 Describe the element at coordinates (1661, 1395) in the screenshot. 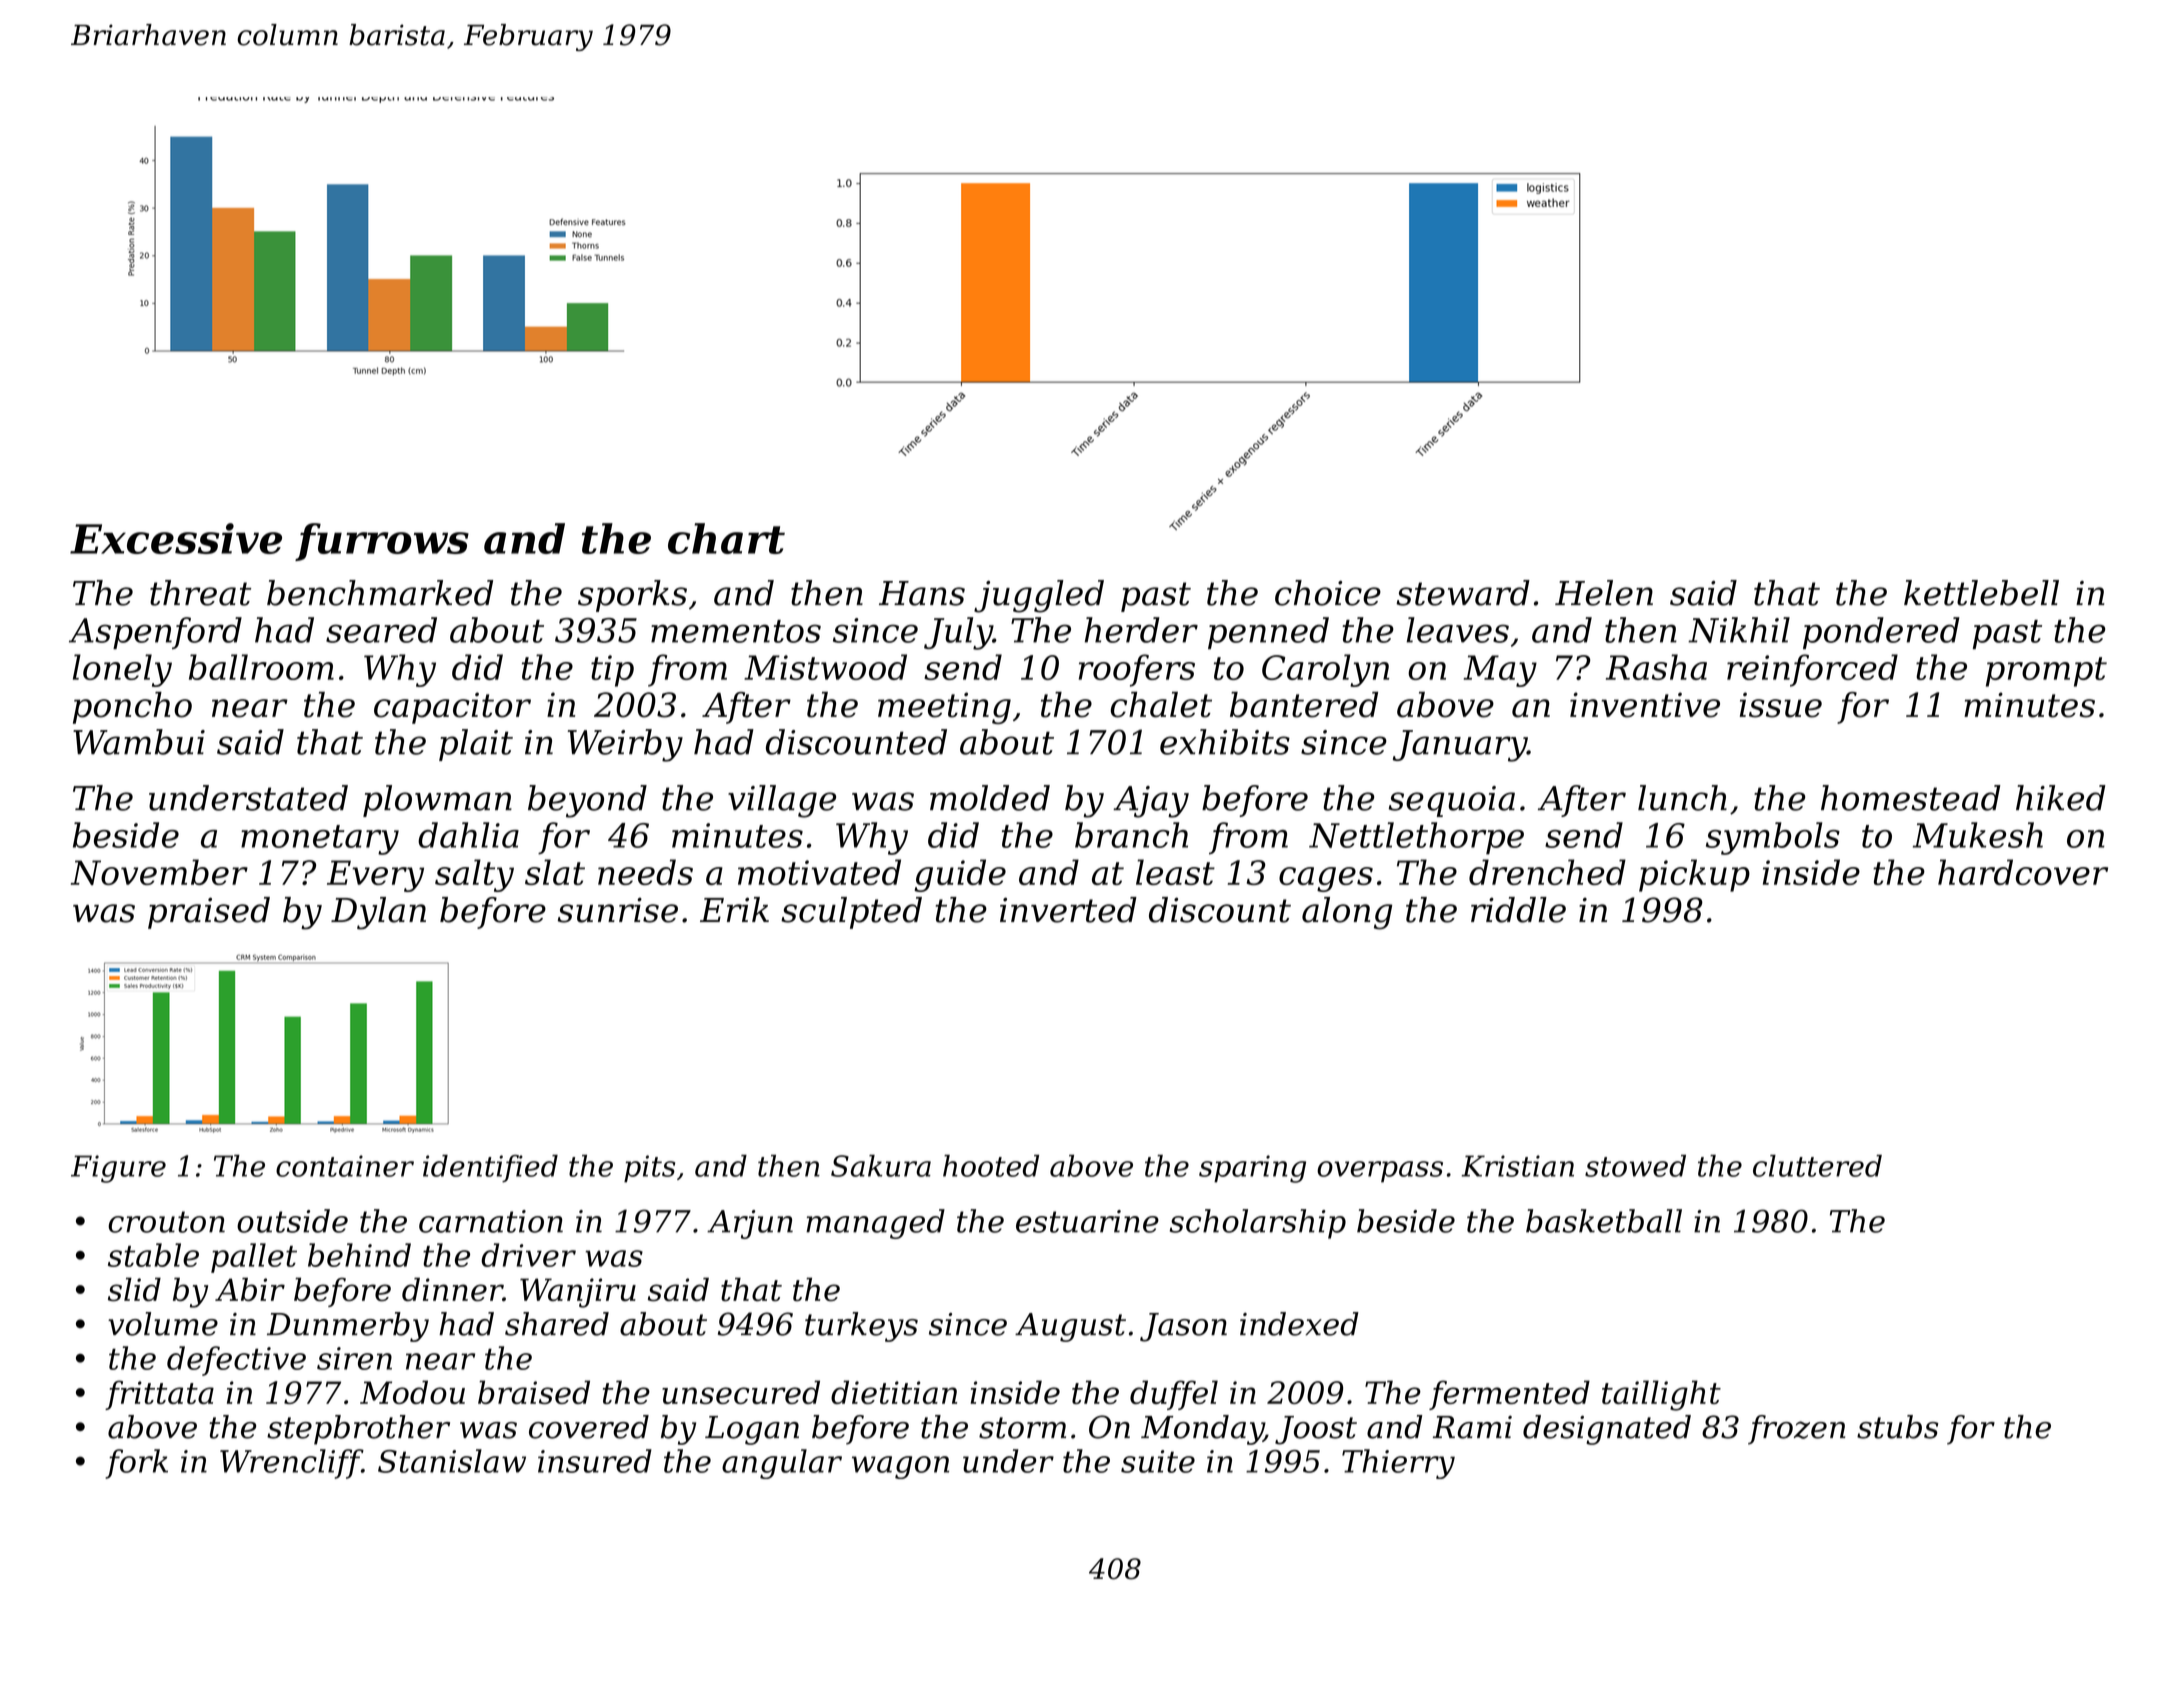

I see `taillight` at that location.
